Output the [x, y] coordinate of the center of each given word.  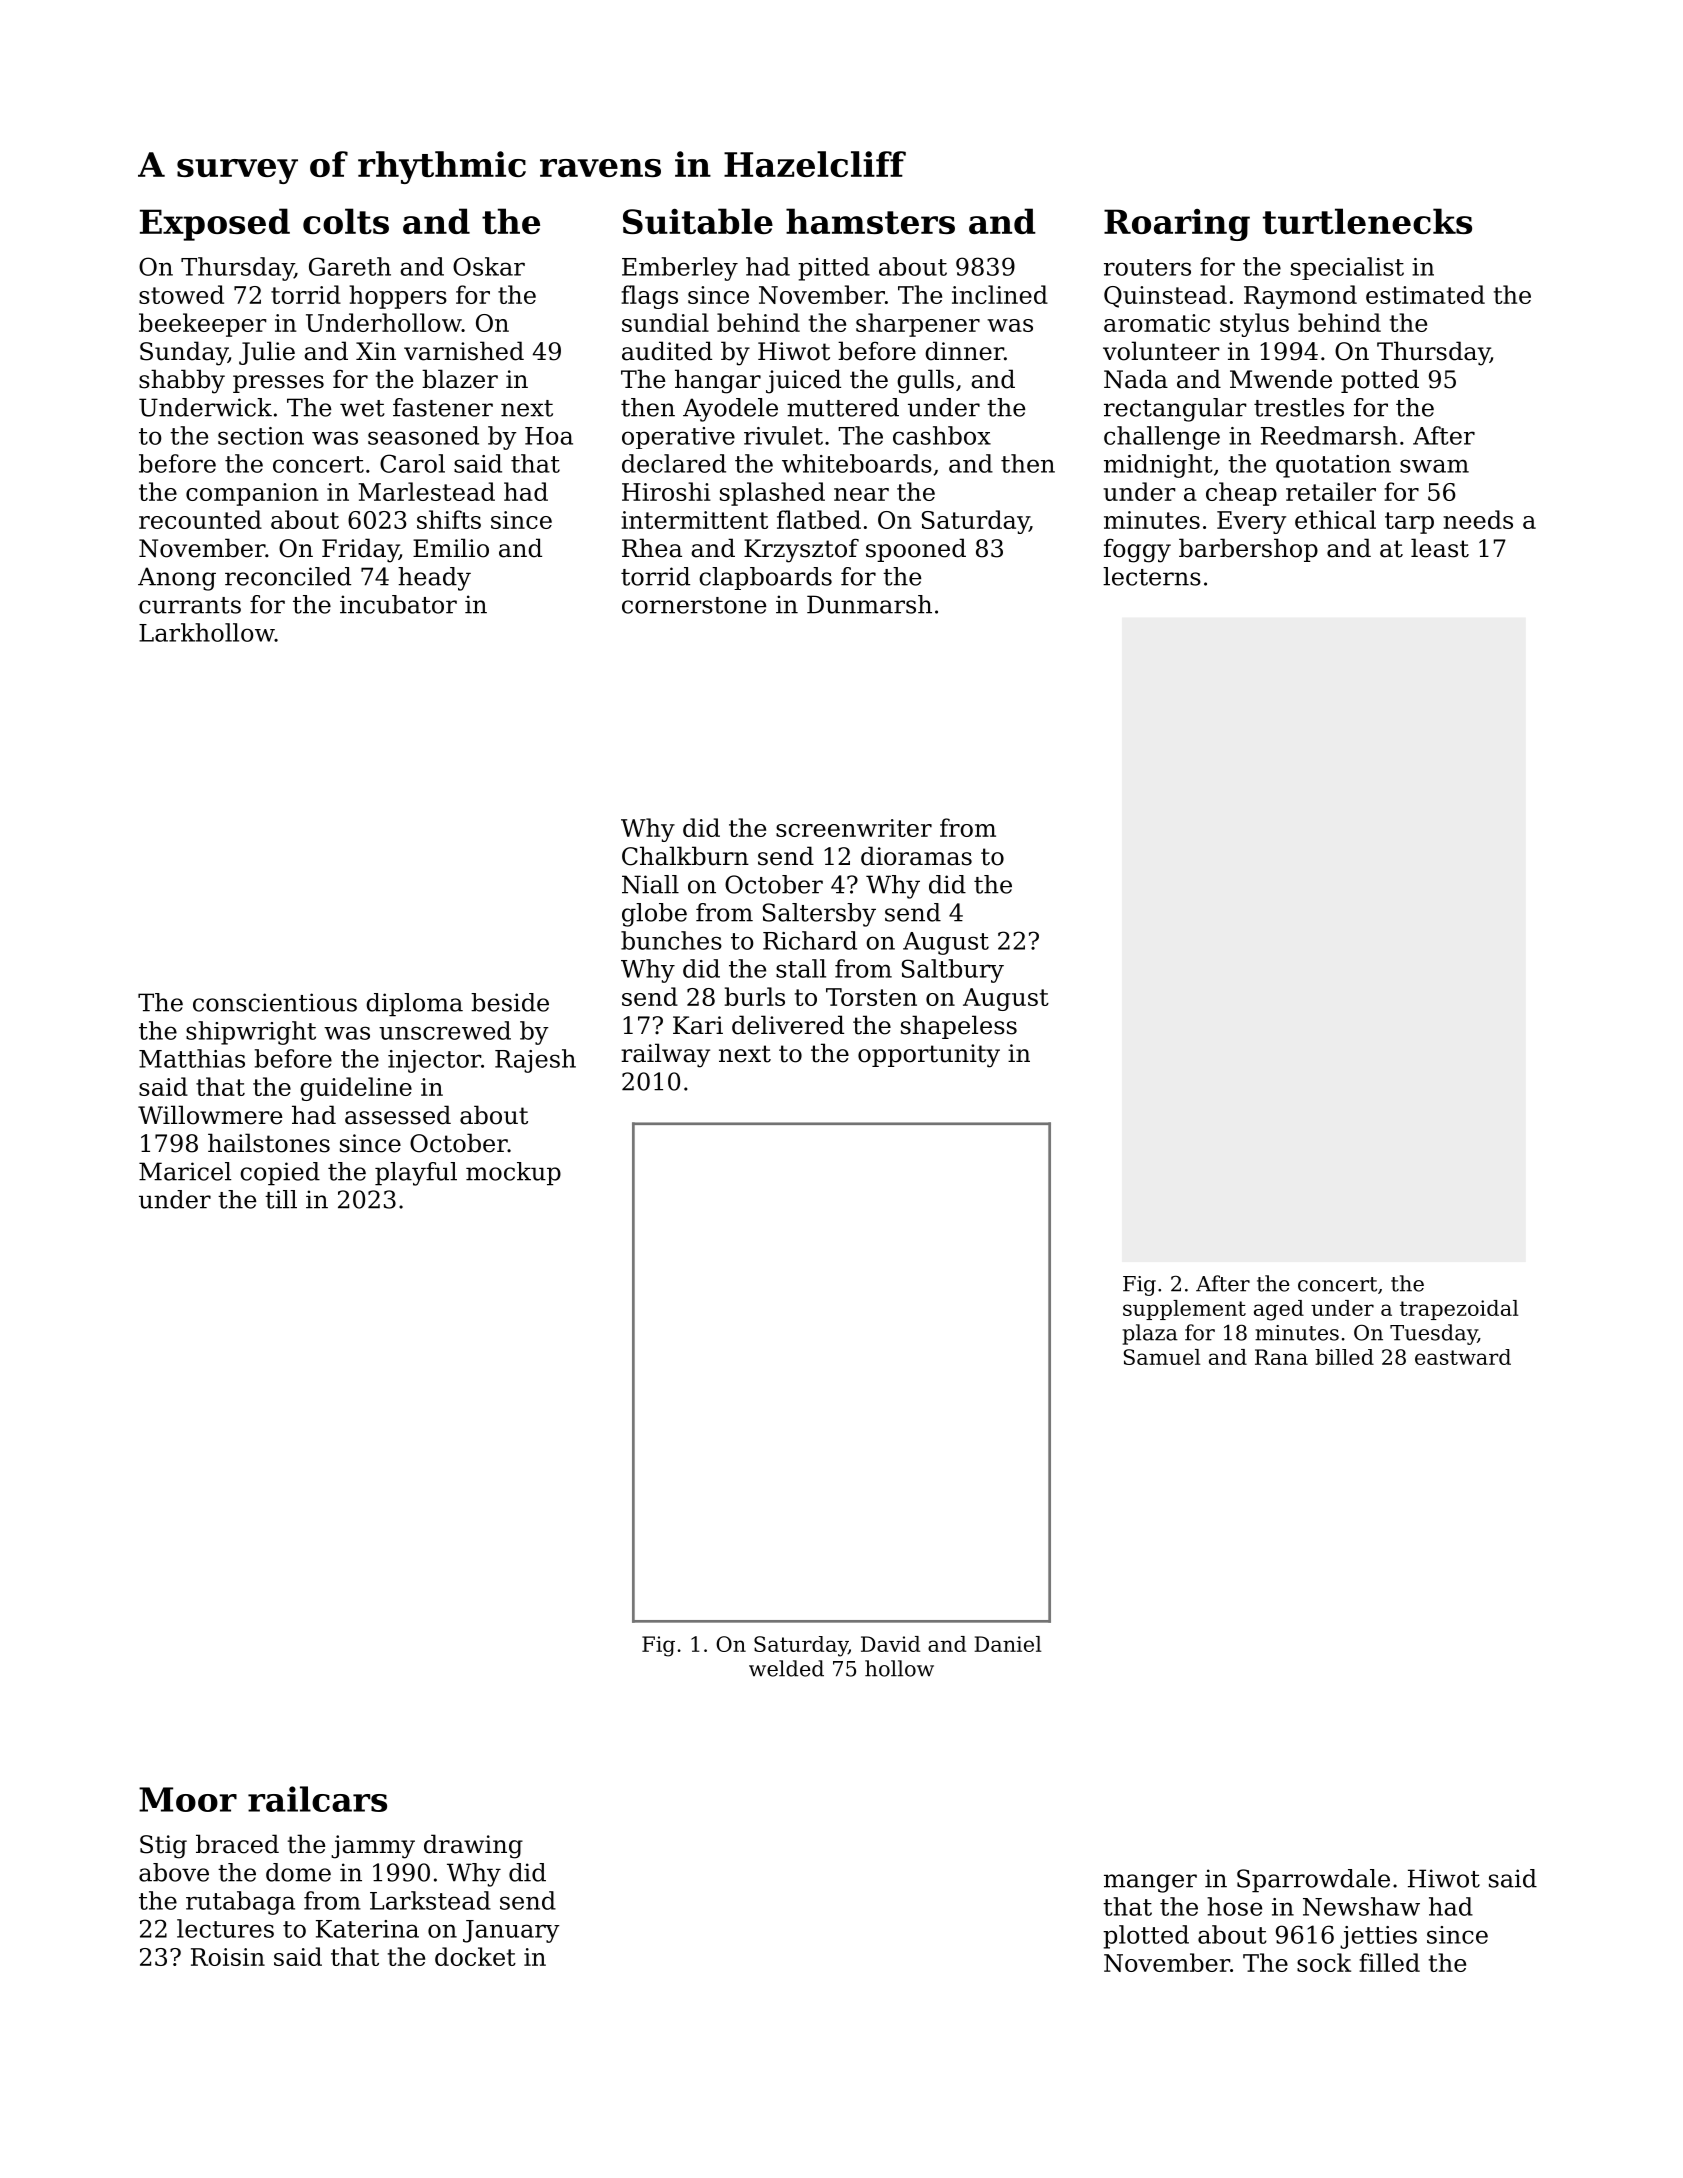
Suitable [698, 221]
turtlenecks [1367, 221]
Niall [650, 884]
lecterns [1152, 576]
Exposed [215, 224]
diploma [414, 1005]
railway [665, 1055]
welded [786, 1668]
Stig [163, 1847]
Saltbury [953, 971]
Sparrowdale [1313, 1881]
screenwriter [854, 828]
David [890, 1644]
